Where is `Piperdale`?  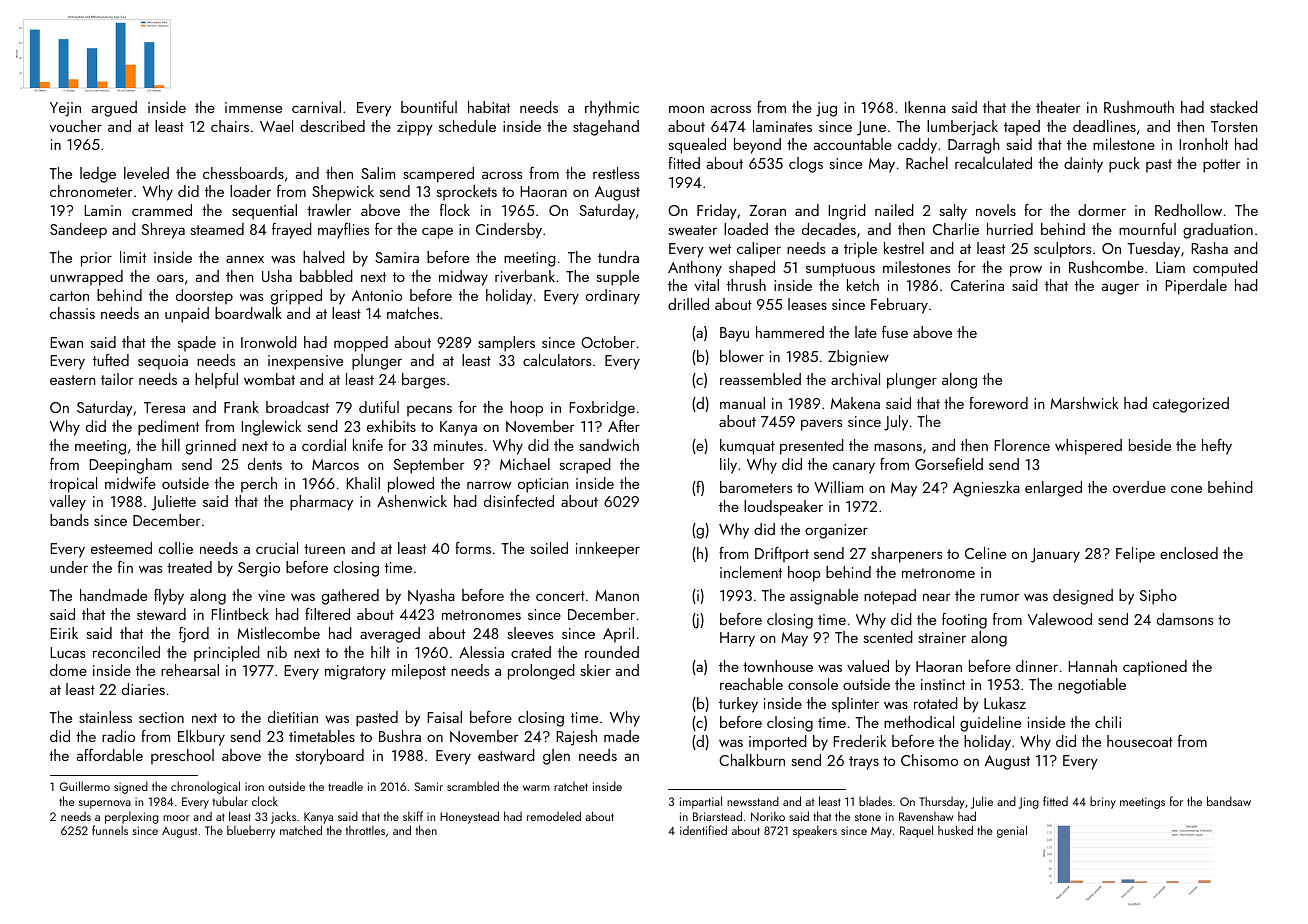 Piperdale is located at coordinates (1196, 287).
